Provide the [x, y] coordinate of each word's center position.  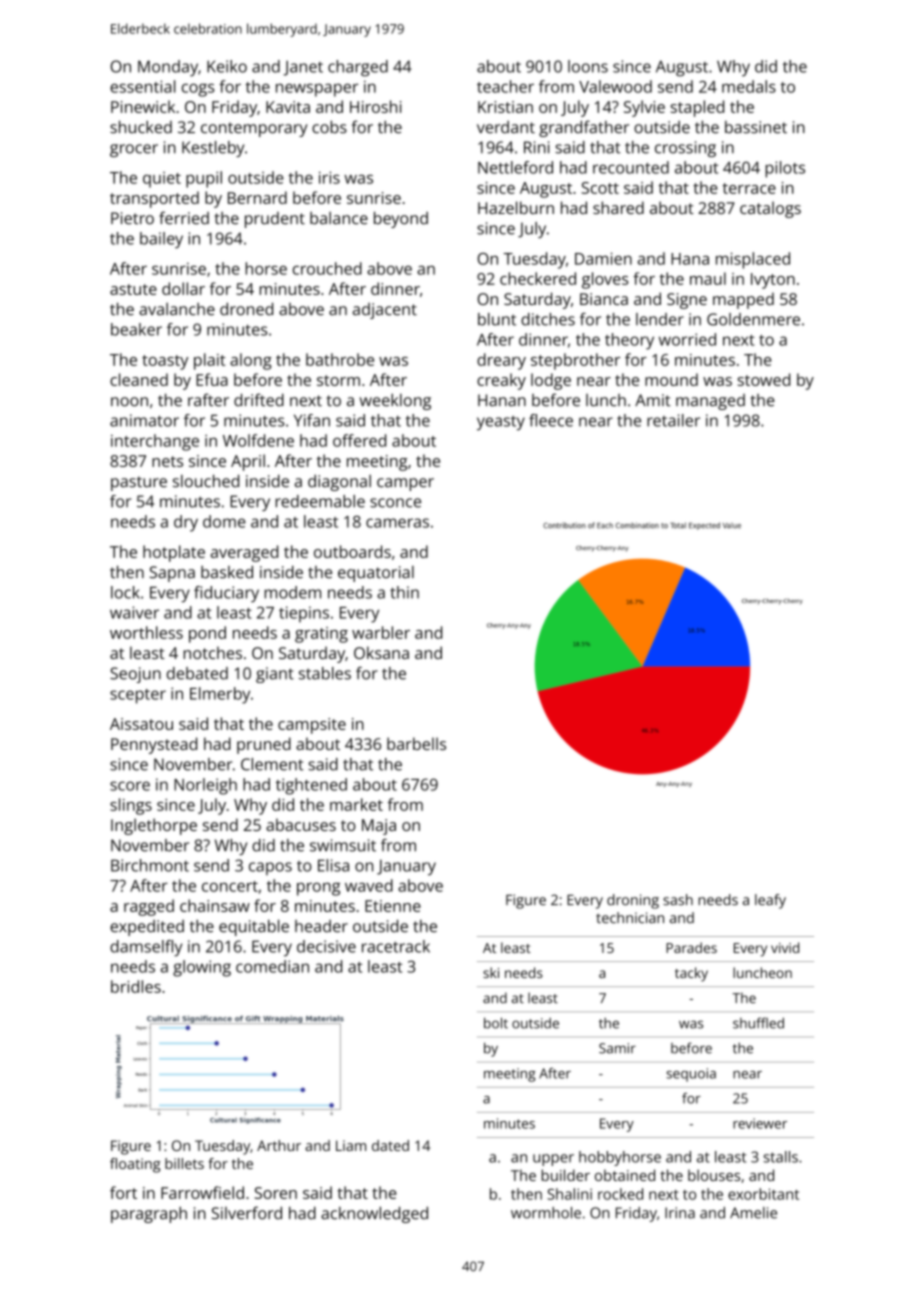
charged [358, 68]
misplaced [753, 260]
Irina [680, 1213]
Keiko [227, 66]
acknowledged [374, 1214]
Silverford [247, 1213]
